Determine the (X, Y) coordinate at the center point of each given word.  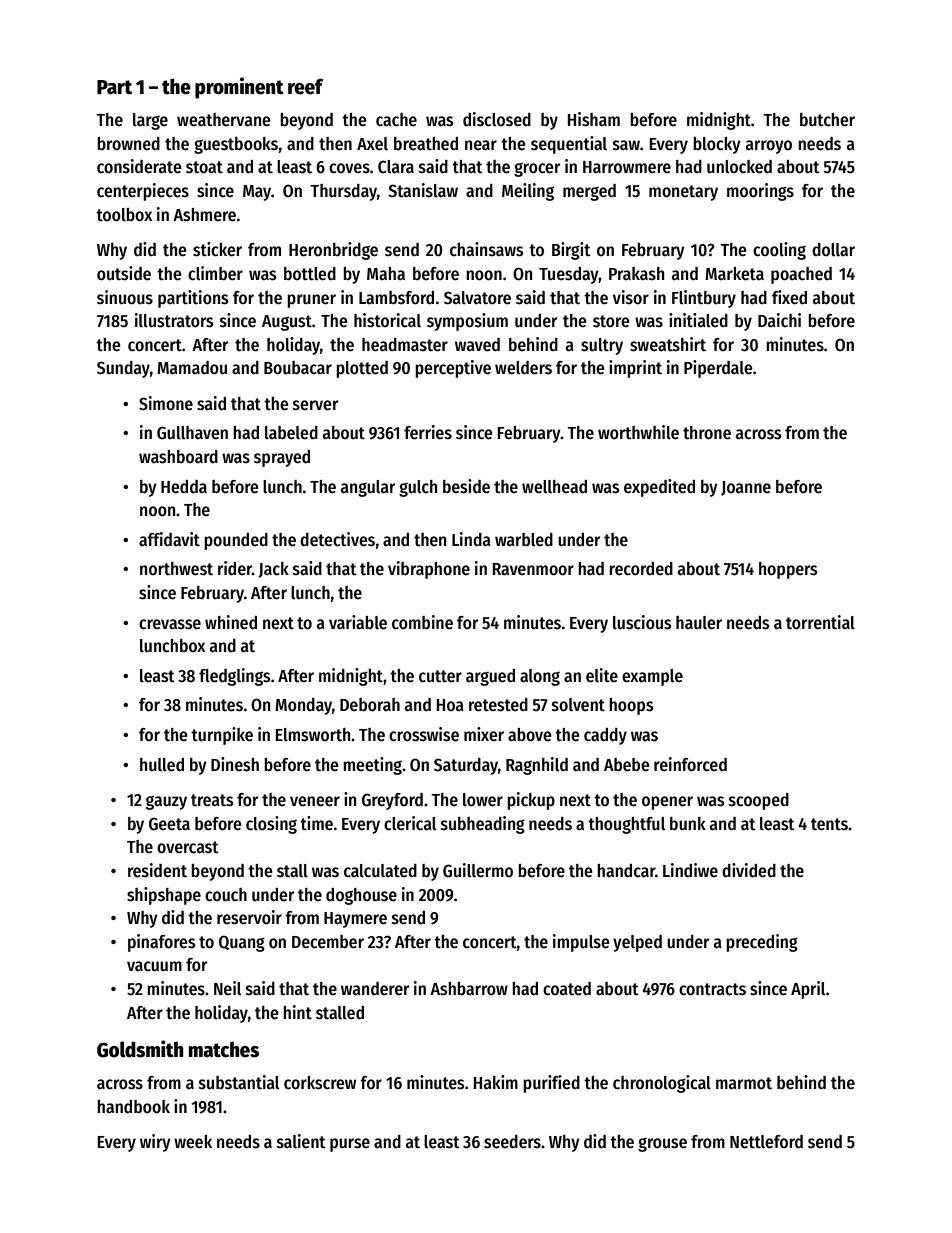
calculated (380, 871)
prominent (239, 88)
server (315, 405)
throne (707, 433)
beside (466, 486)
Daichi (779, 320)
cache (396, 120)
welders (523, 368)
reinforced (690, 764)
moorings (760, 192)
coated (567, 989)
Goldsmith (140, 1049)
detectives (337, 539)
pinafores (161, 943)
